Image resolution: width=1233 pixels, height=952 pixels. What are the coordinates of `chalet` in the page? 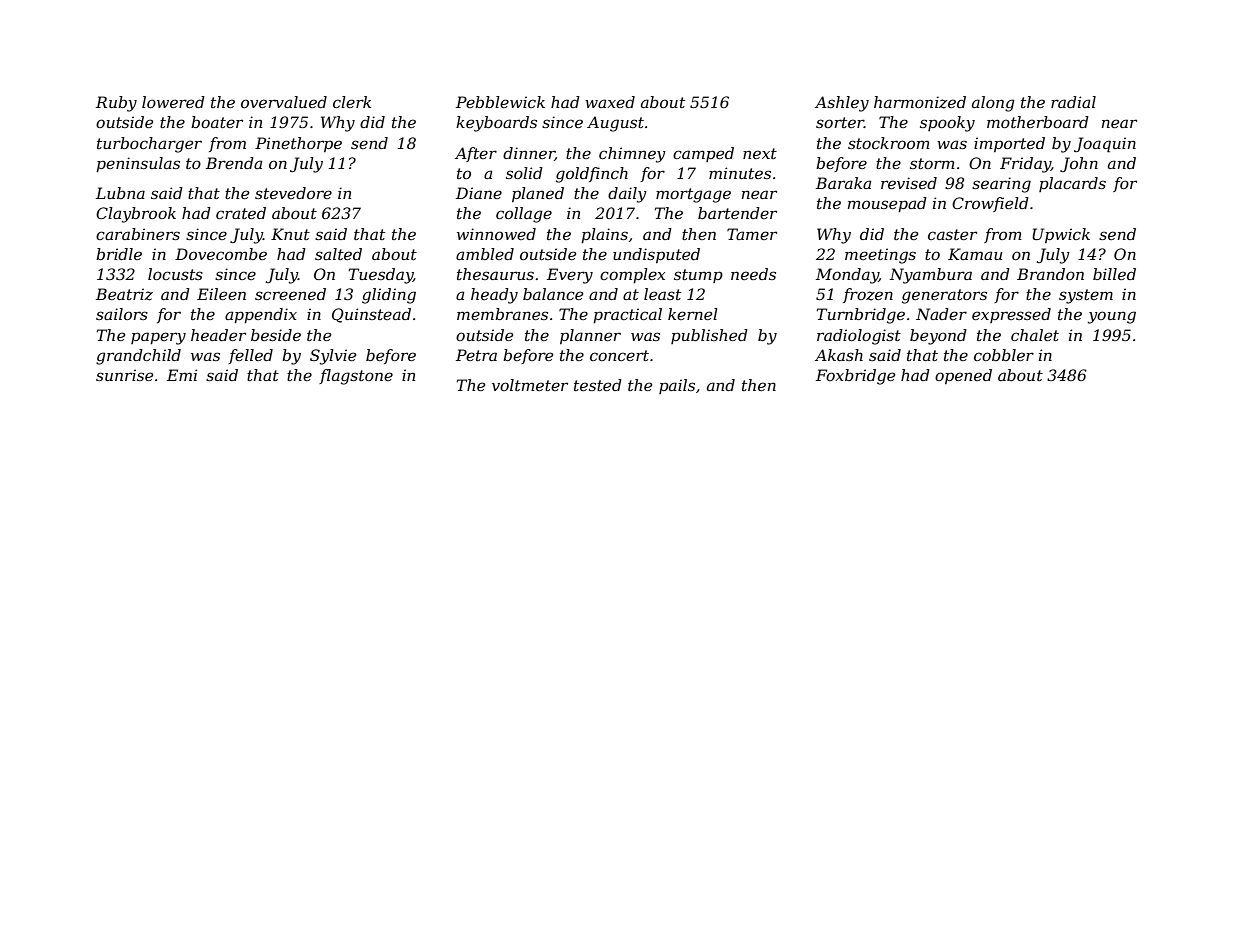 It's located at (1035, 335).
